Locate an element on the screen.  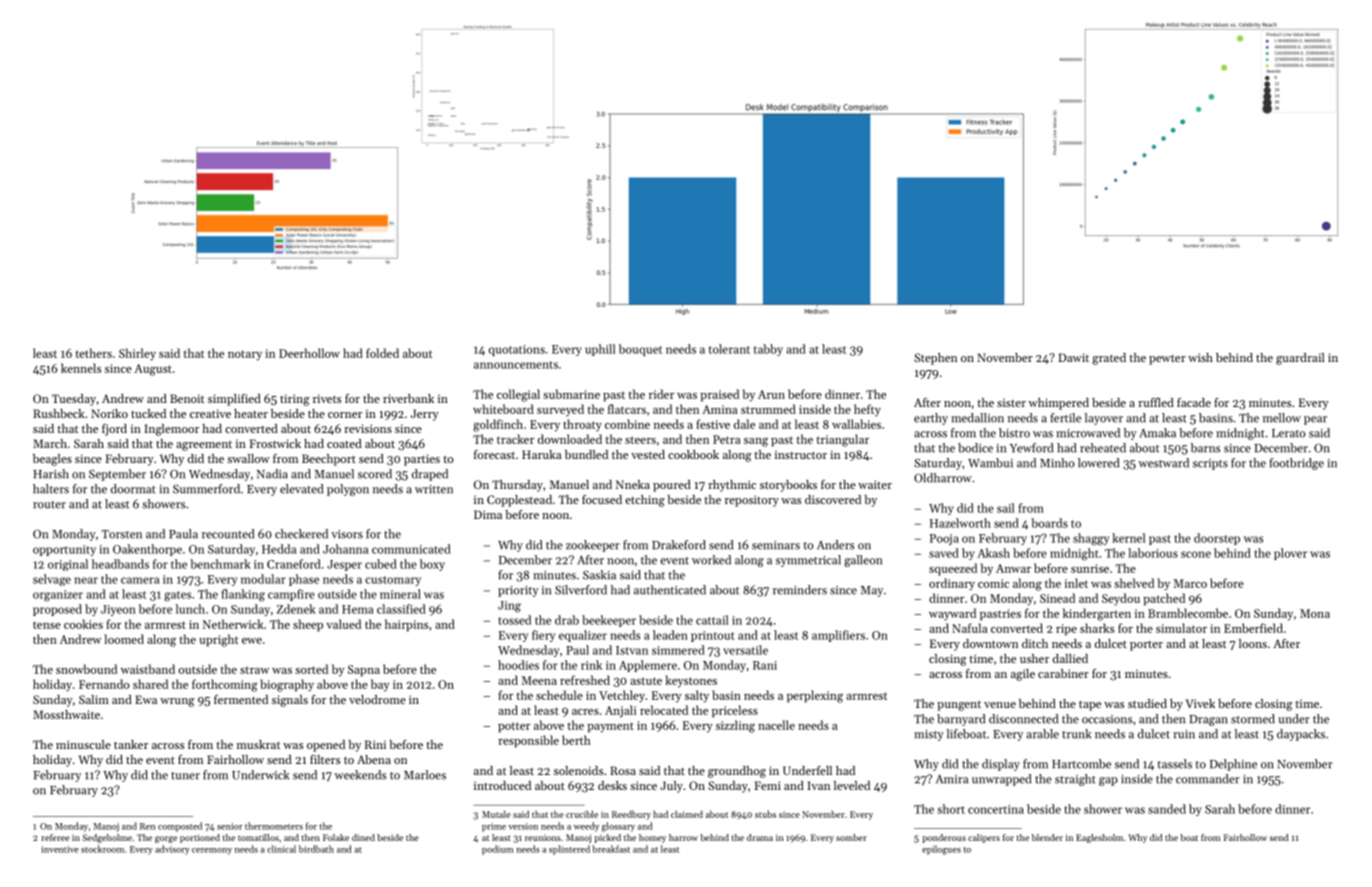
guardrail is located at coordinates (1300, 359).
